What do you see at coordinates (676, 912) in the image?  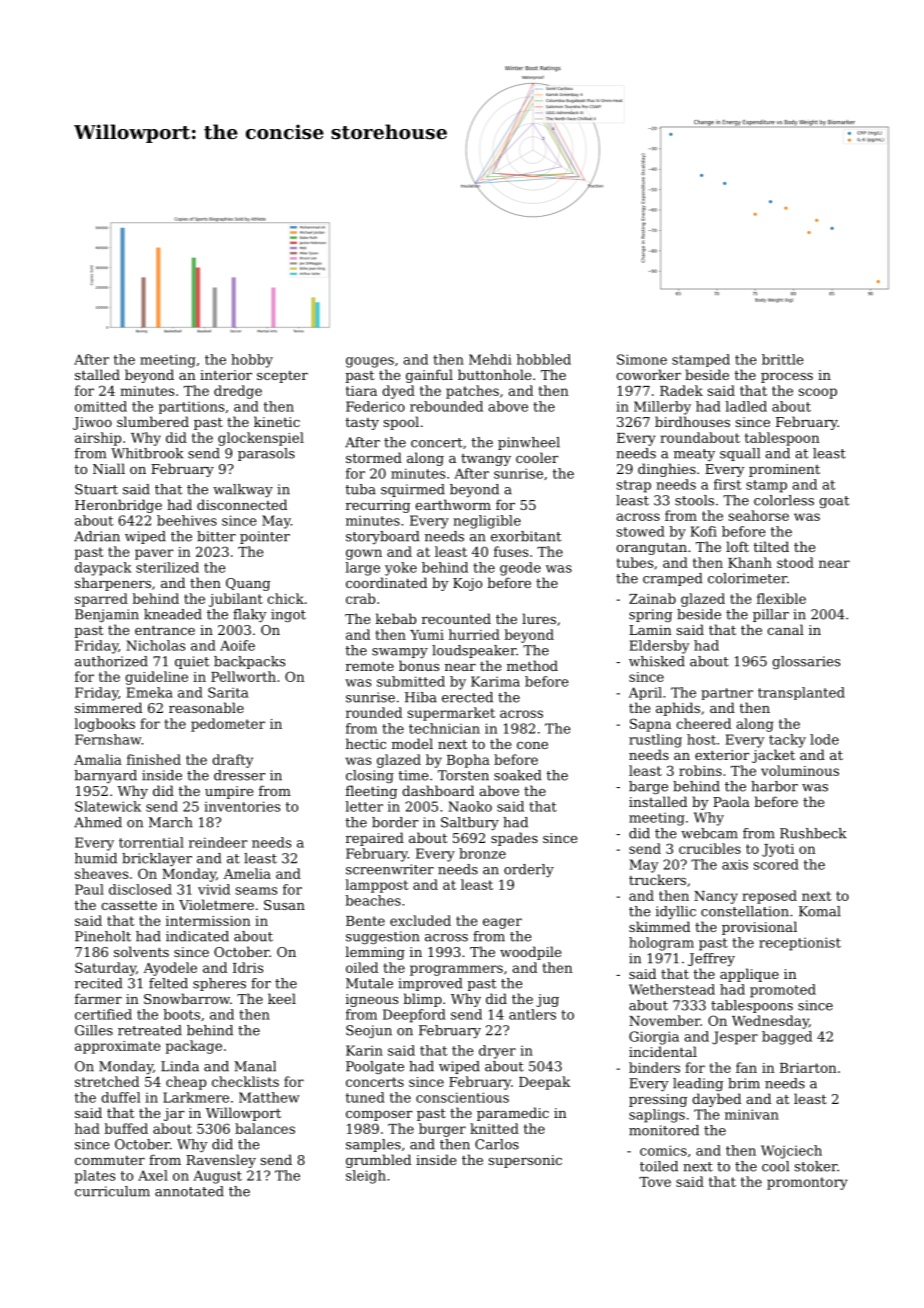 I see `idyllic` at bounding box center [676, 912].
